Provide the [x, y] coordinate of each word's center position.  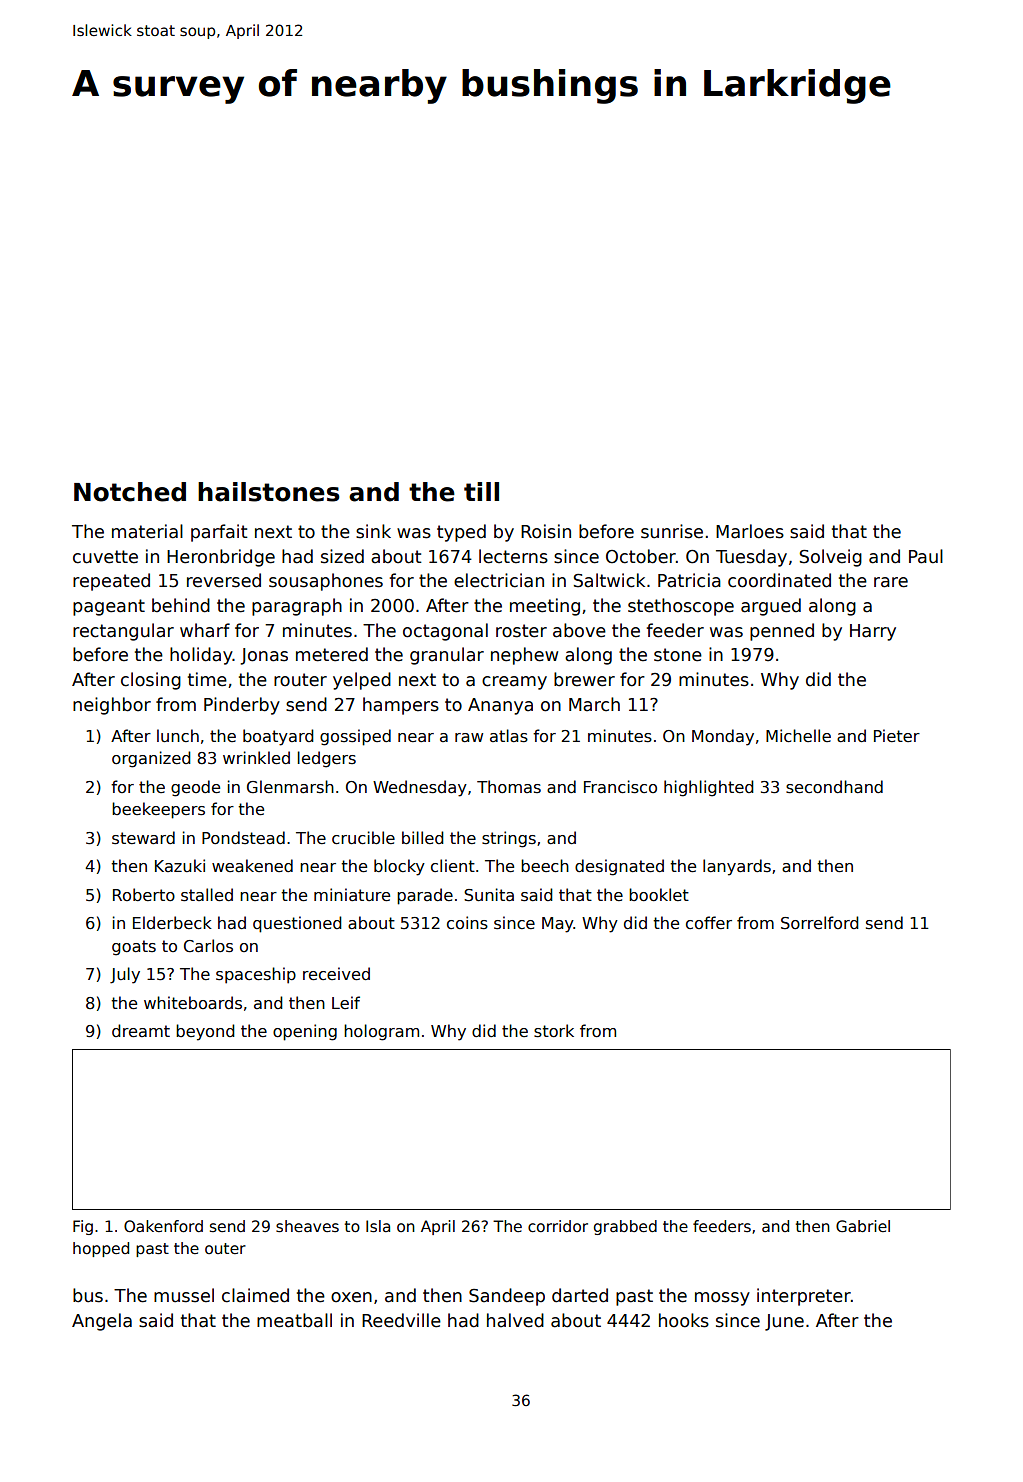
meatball [294, 1320]
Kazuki [180, 865]
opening [305, 1032]
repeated [111, 582]
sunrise [672, 531]
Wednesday [420, 788]
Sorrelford [820, 923]
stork [554, 1031]
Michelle [798, 735]
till [481, 491]
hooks [684, 1320]
